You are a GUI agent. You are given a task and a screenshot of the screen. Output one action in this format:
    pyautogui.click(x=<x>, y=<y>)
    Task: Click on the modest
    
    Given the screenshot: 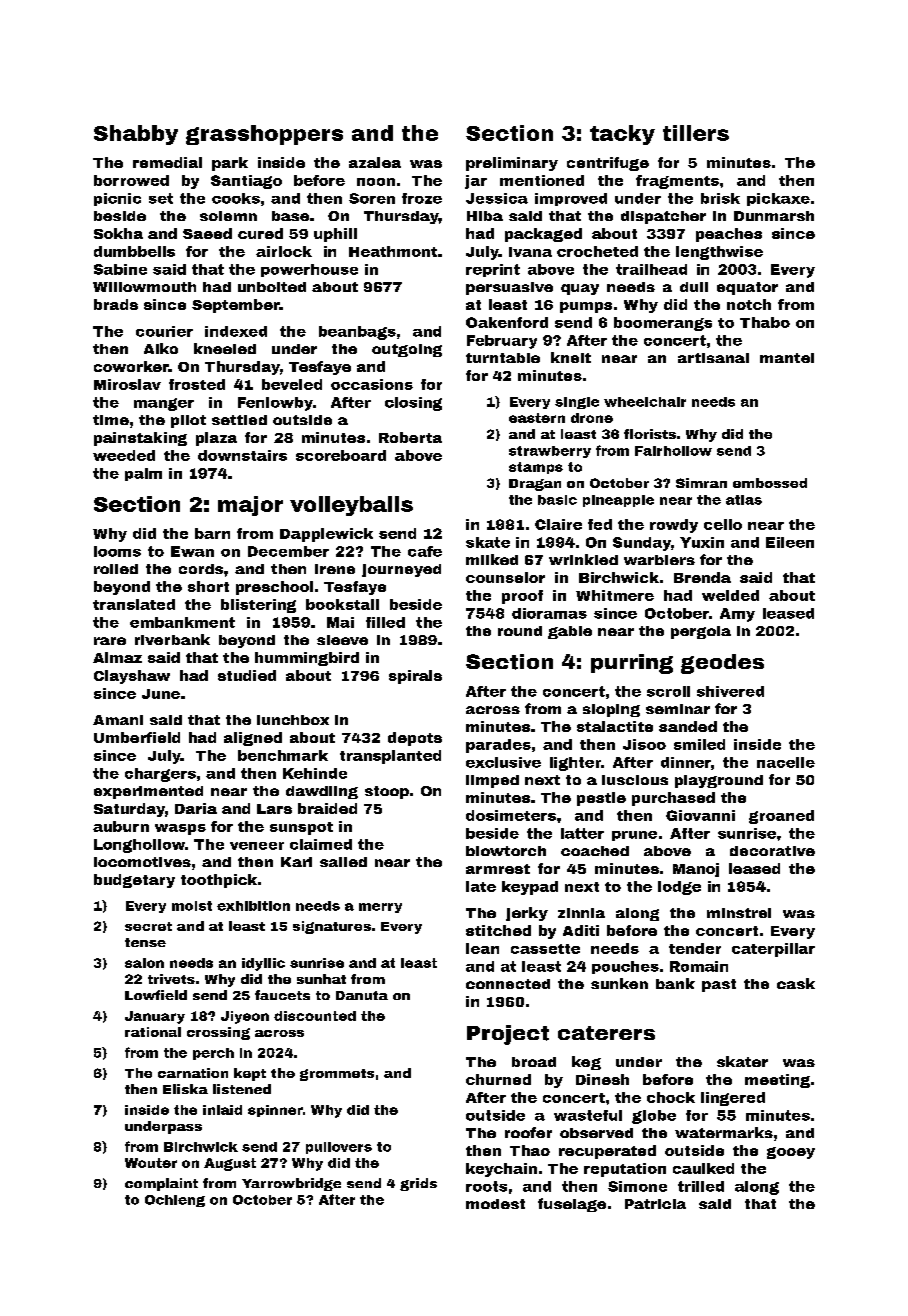 What is the action you would take?
    pyautogui.click(x=495, y=1204)
